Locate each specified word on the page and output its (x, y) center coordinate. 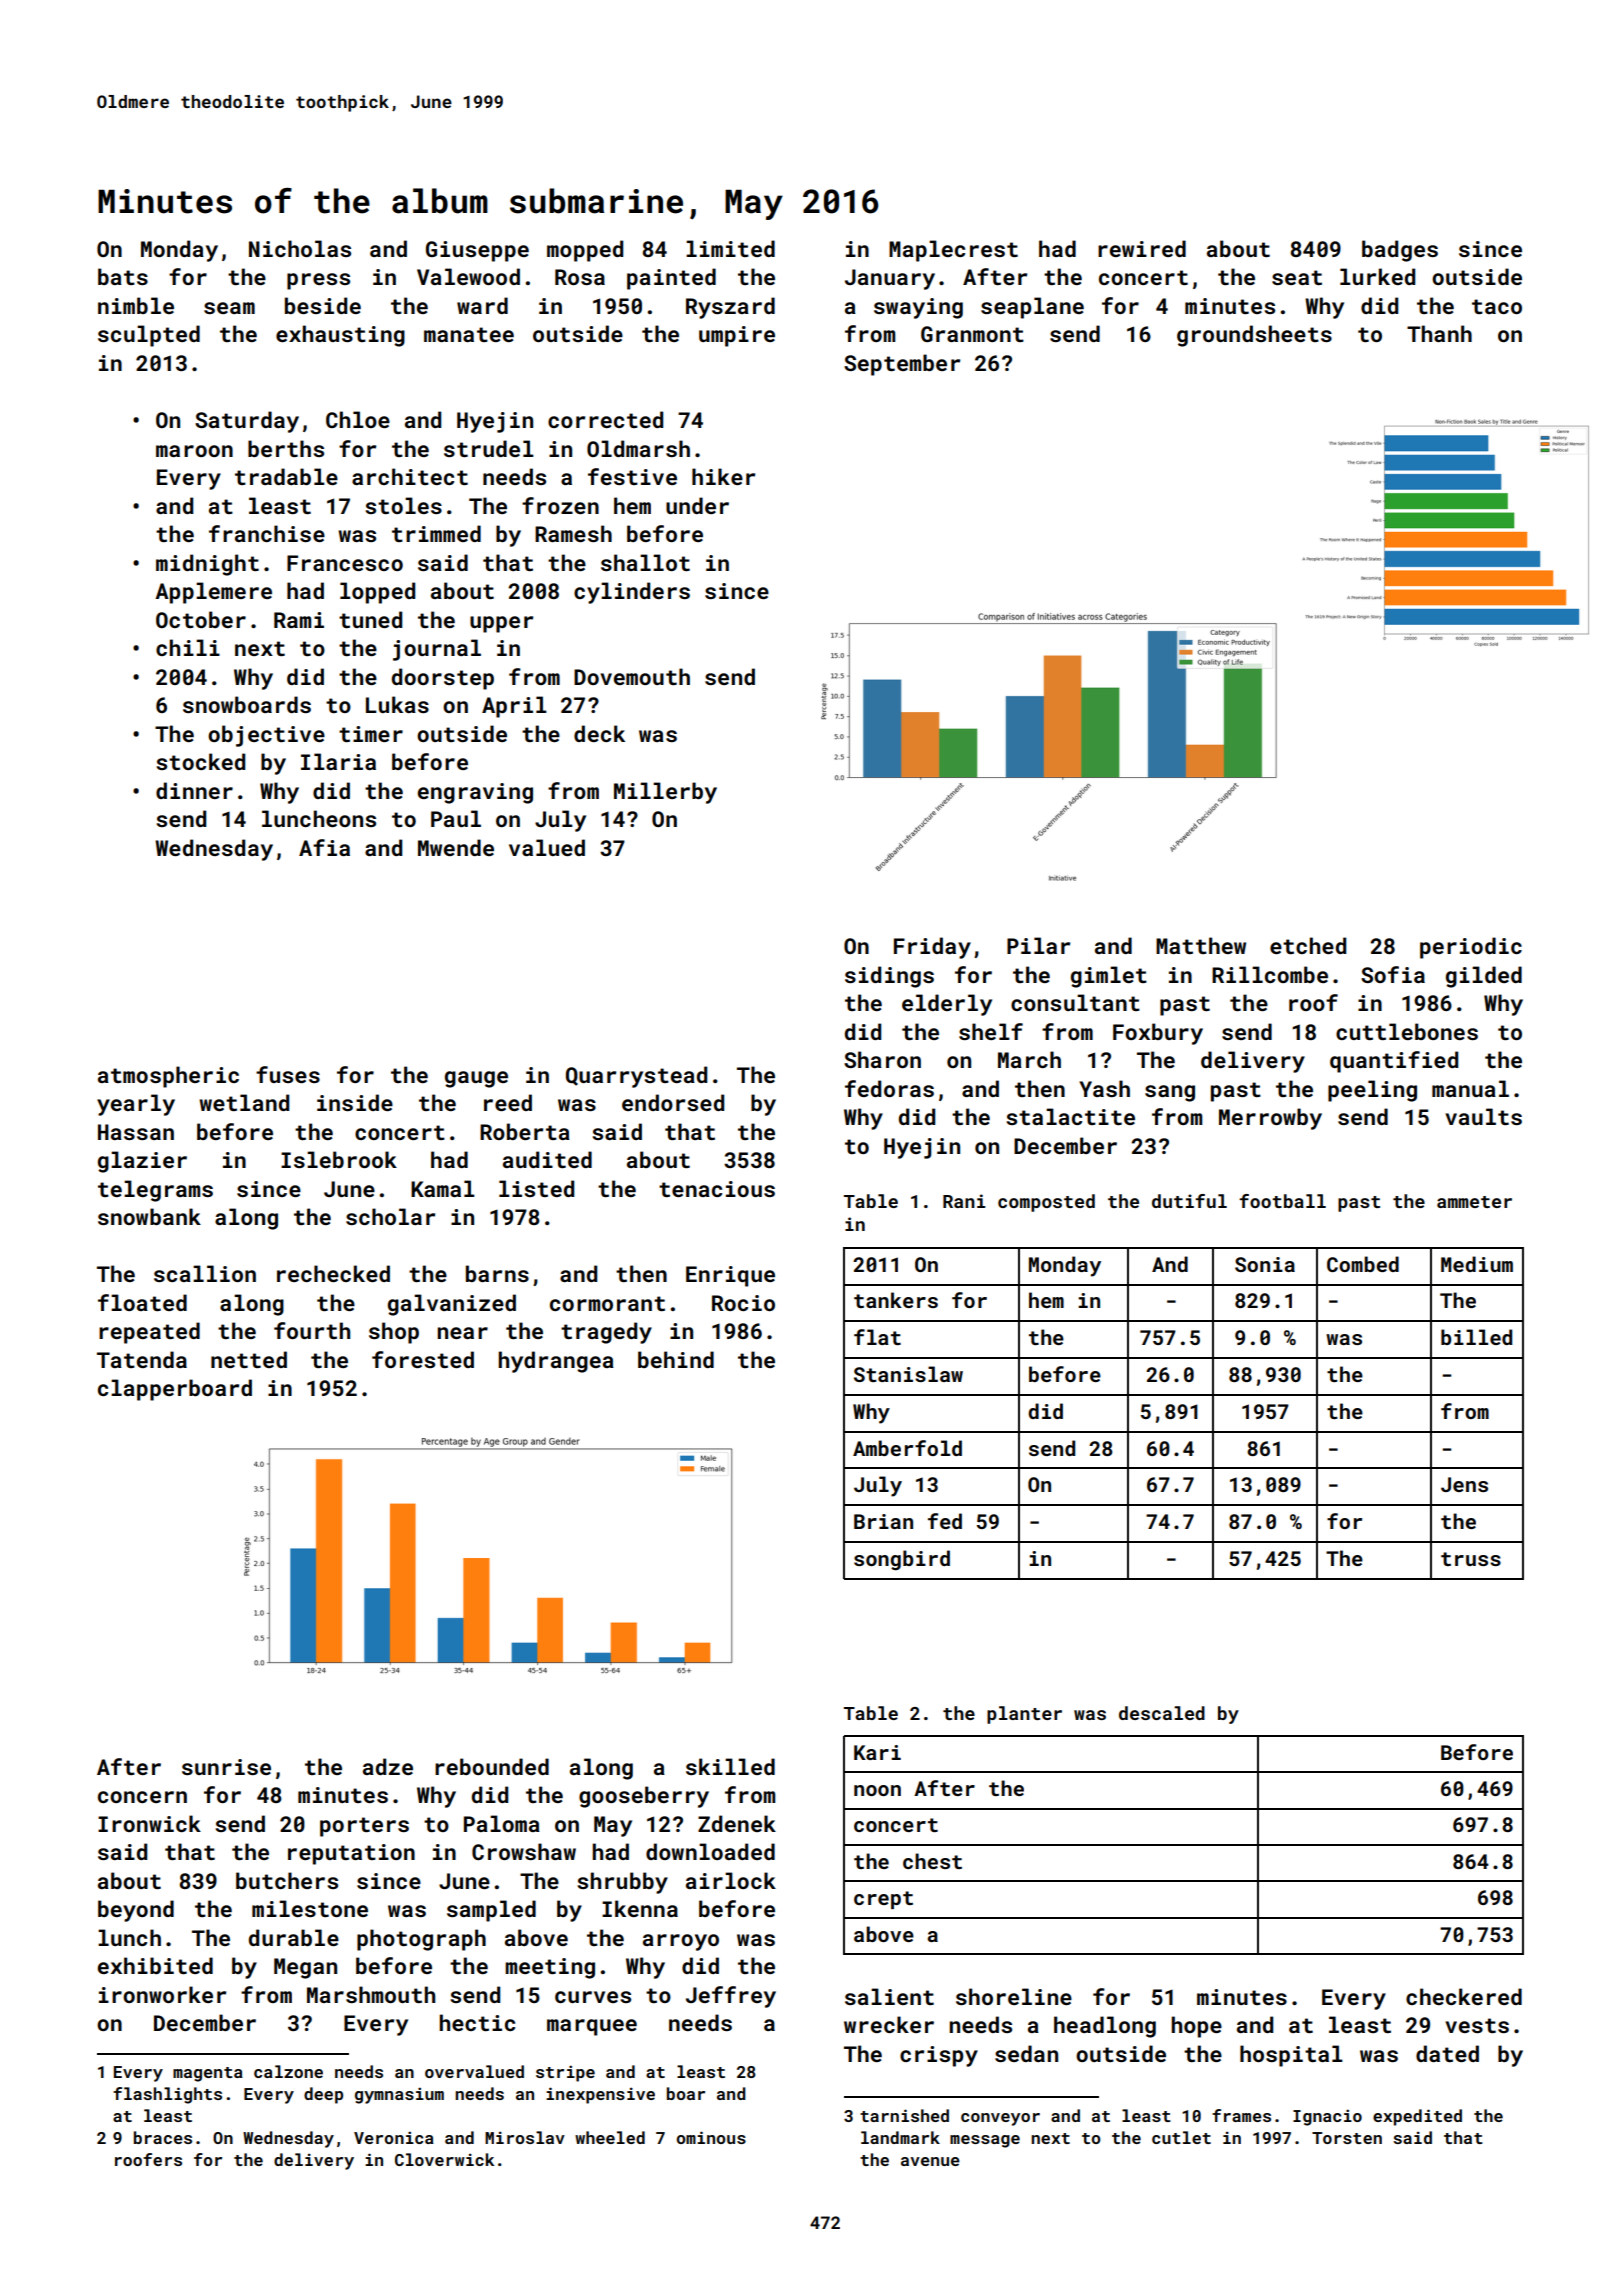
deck (599, 733)
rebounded (492, 1766)
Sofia (1393, 974)
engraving (475, 793)
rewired (1142, 248)
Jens (1464, 1484)
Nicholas (300, 248)
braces (163, 2137)
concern (142, 1797)
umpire (737, 336)
